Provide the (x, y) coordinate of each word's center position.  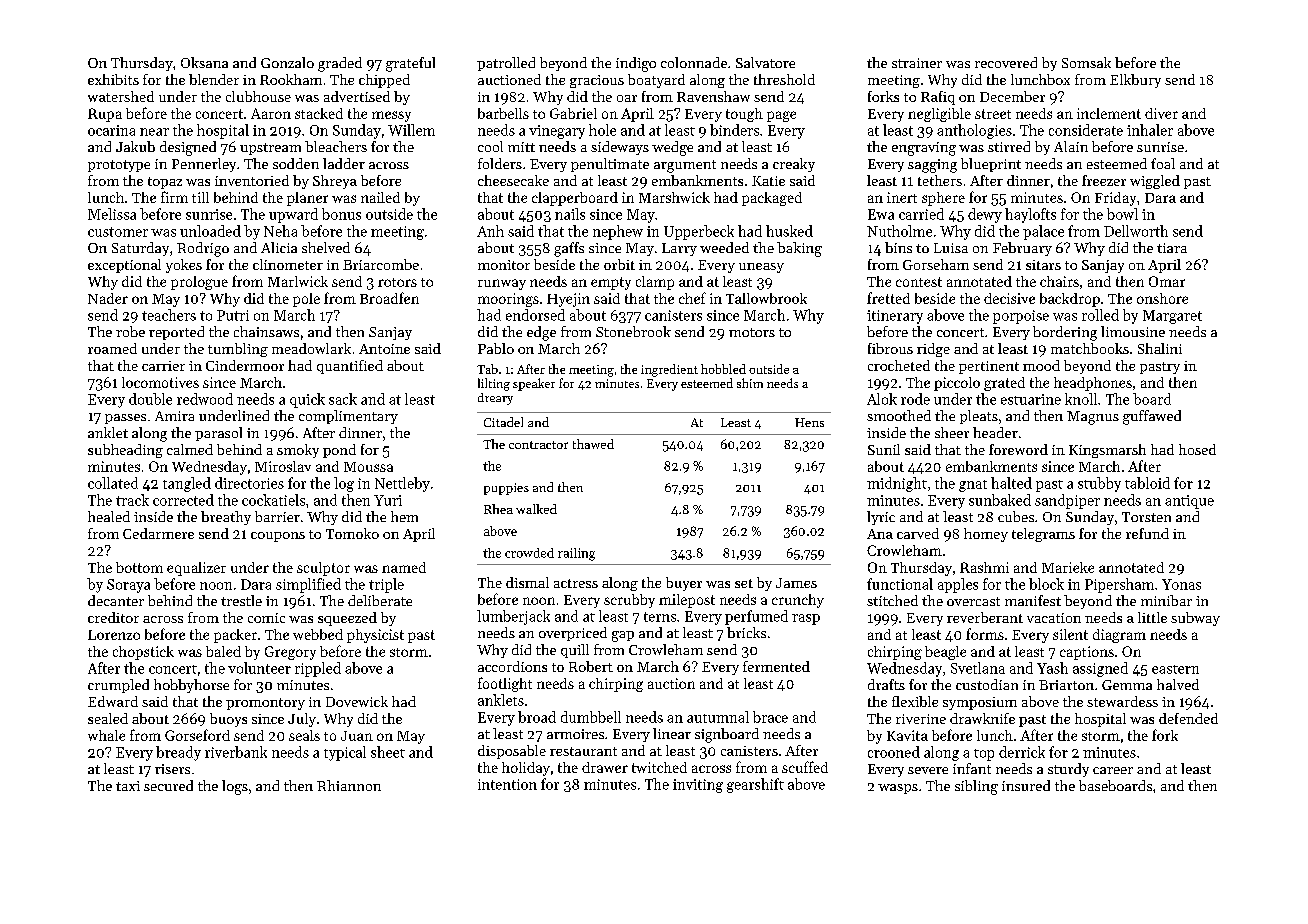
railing (576, 554)
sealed (108, 718)
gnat (973, 486)
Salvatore (765, 62)
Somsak (1086, 62)
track (132, 500)
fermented (776, 666)
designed (188, 148)
